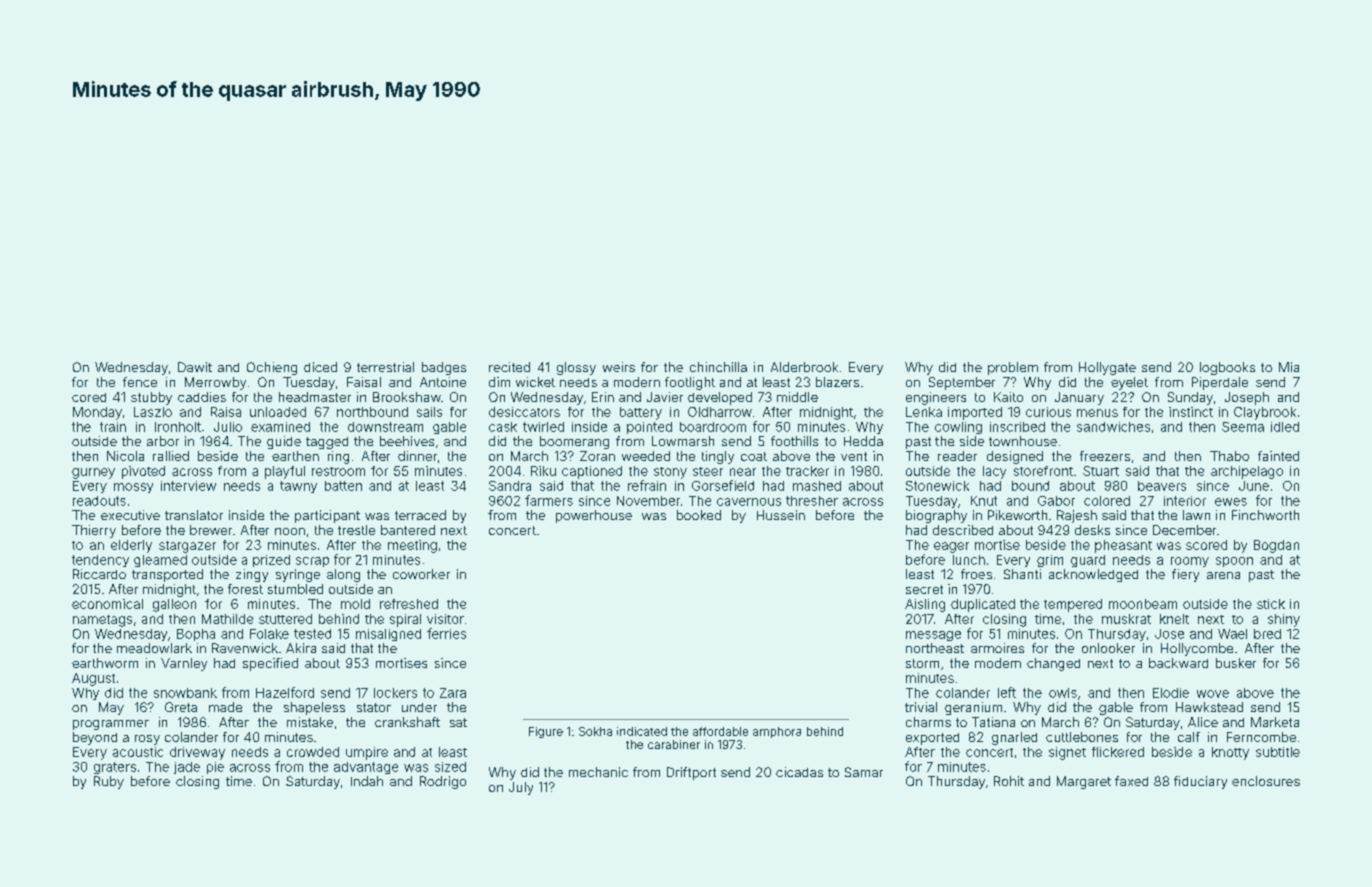 The width and height of the image is (1372, 887). I want to click on snowbank, so click(185, 693).
